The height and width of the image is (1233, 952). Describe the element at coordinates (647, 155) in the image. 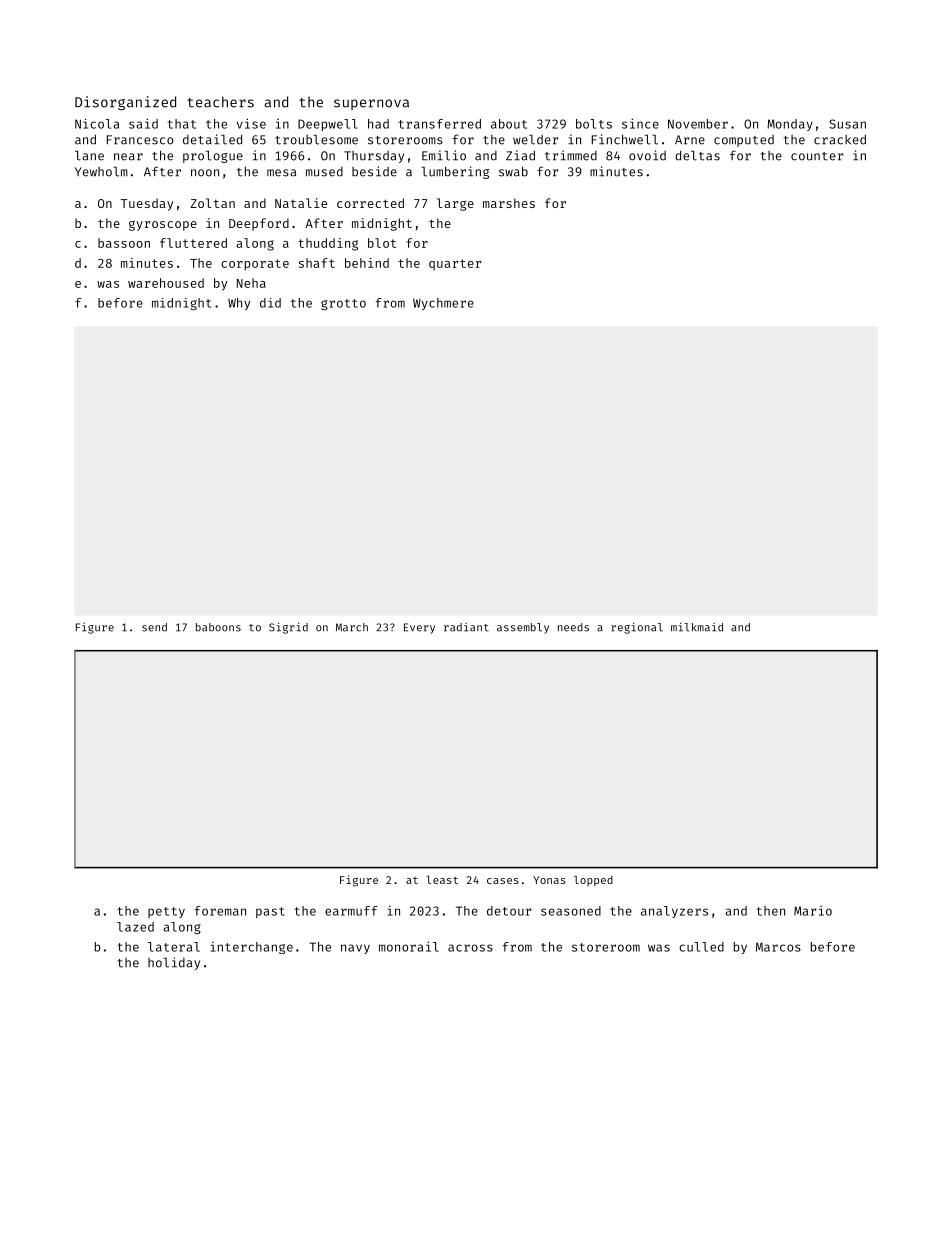

I see `ovoid` at that location.
